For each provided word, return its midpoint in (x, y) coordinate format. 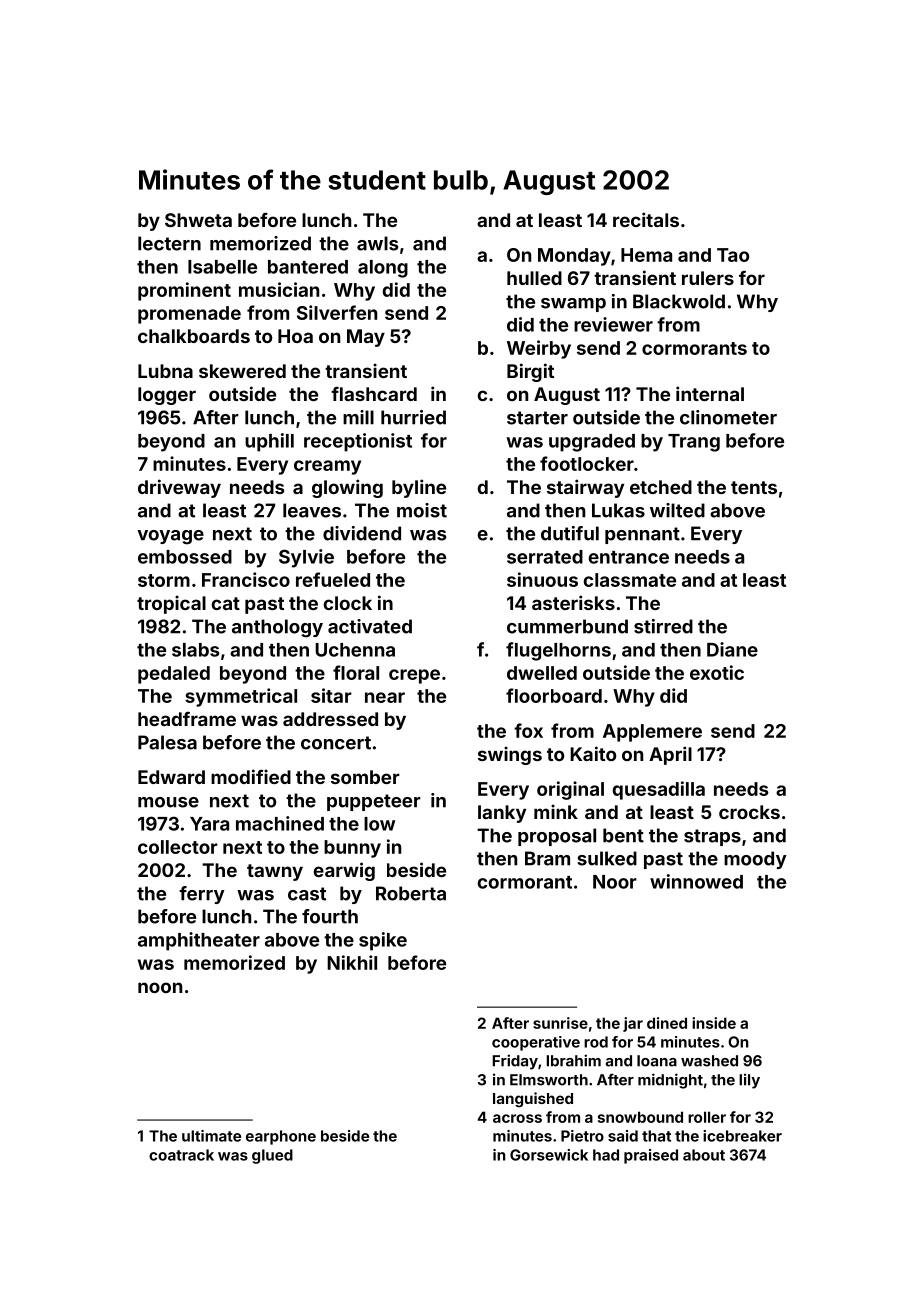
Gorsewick (549, 1155)
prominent (184, 291)
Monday (574, 257)
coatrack (181, 1155)
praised (651, 1156)
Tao (733, 255)
